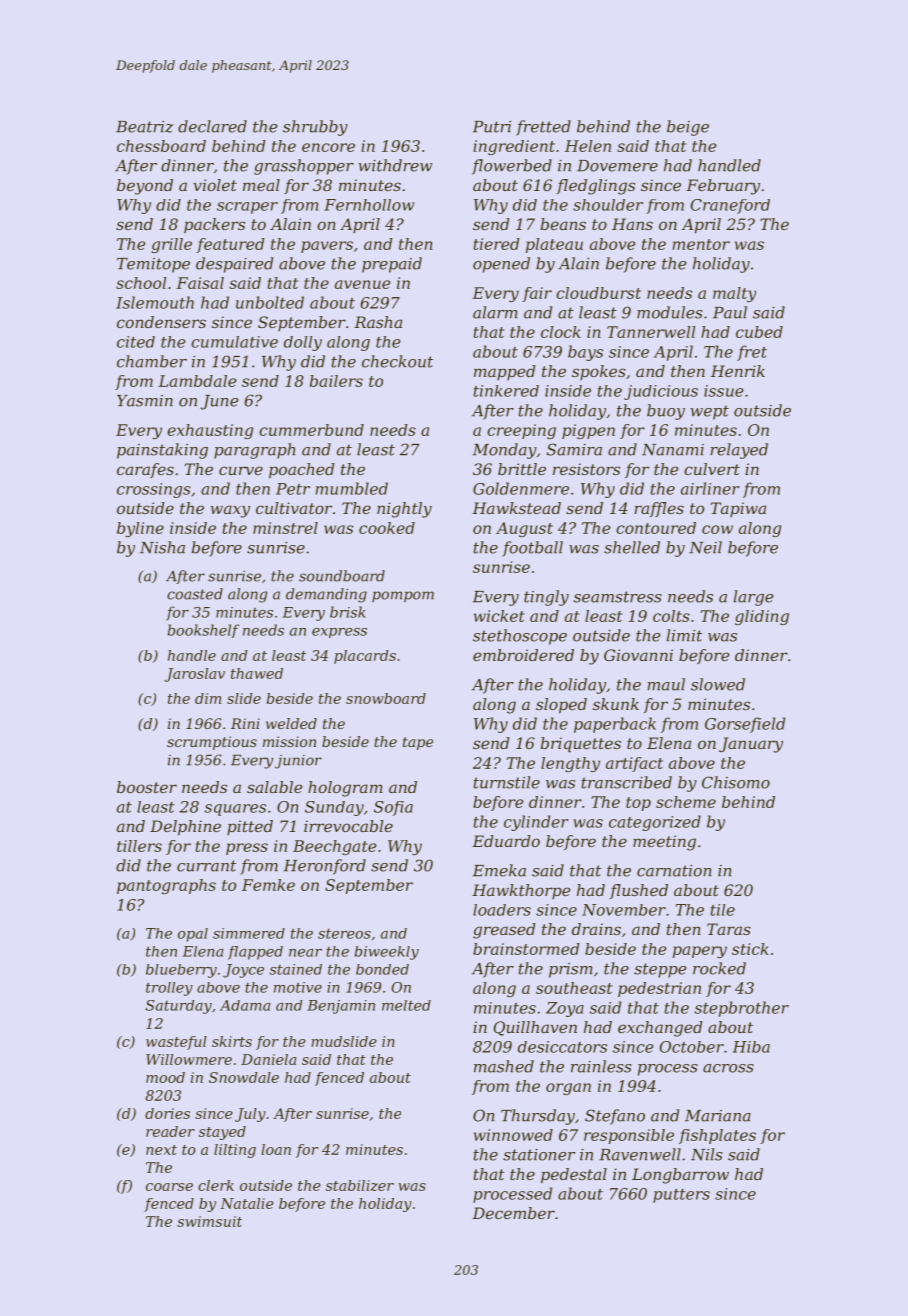 Image resolution: width=908 pixels, height=1316 pixels. Describe the element at coordinates (315, 128) in the document. I see `shrubby` at that location.
